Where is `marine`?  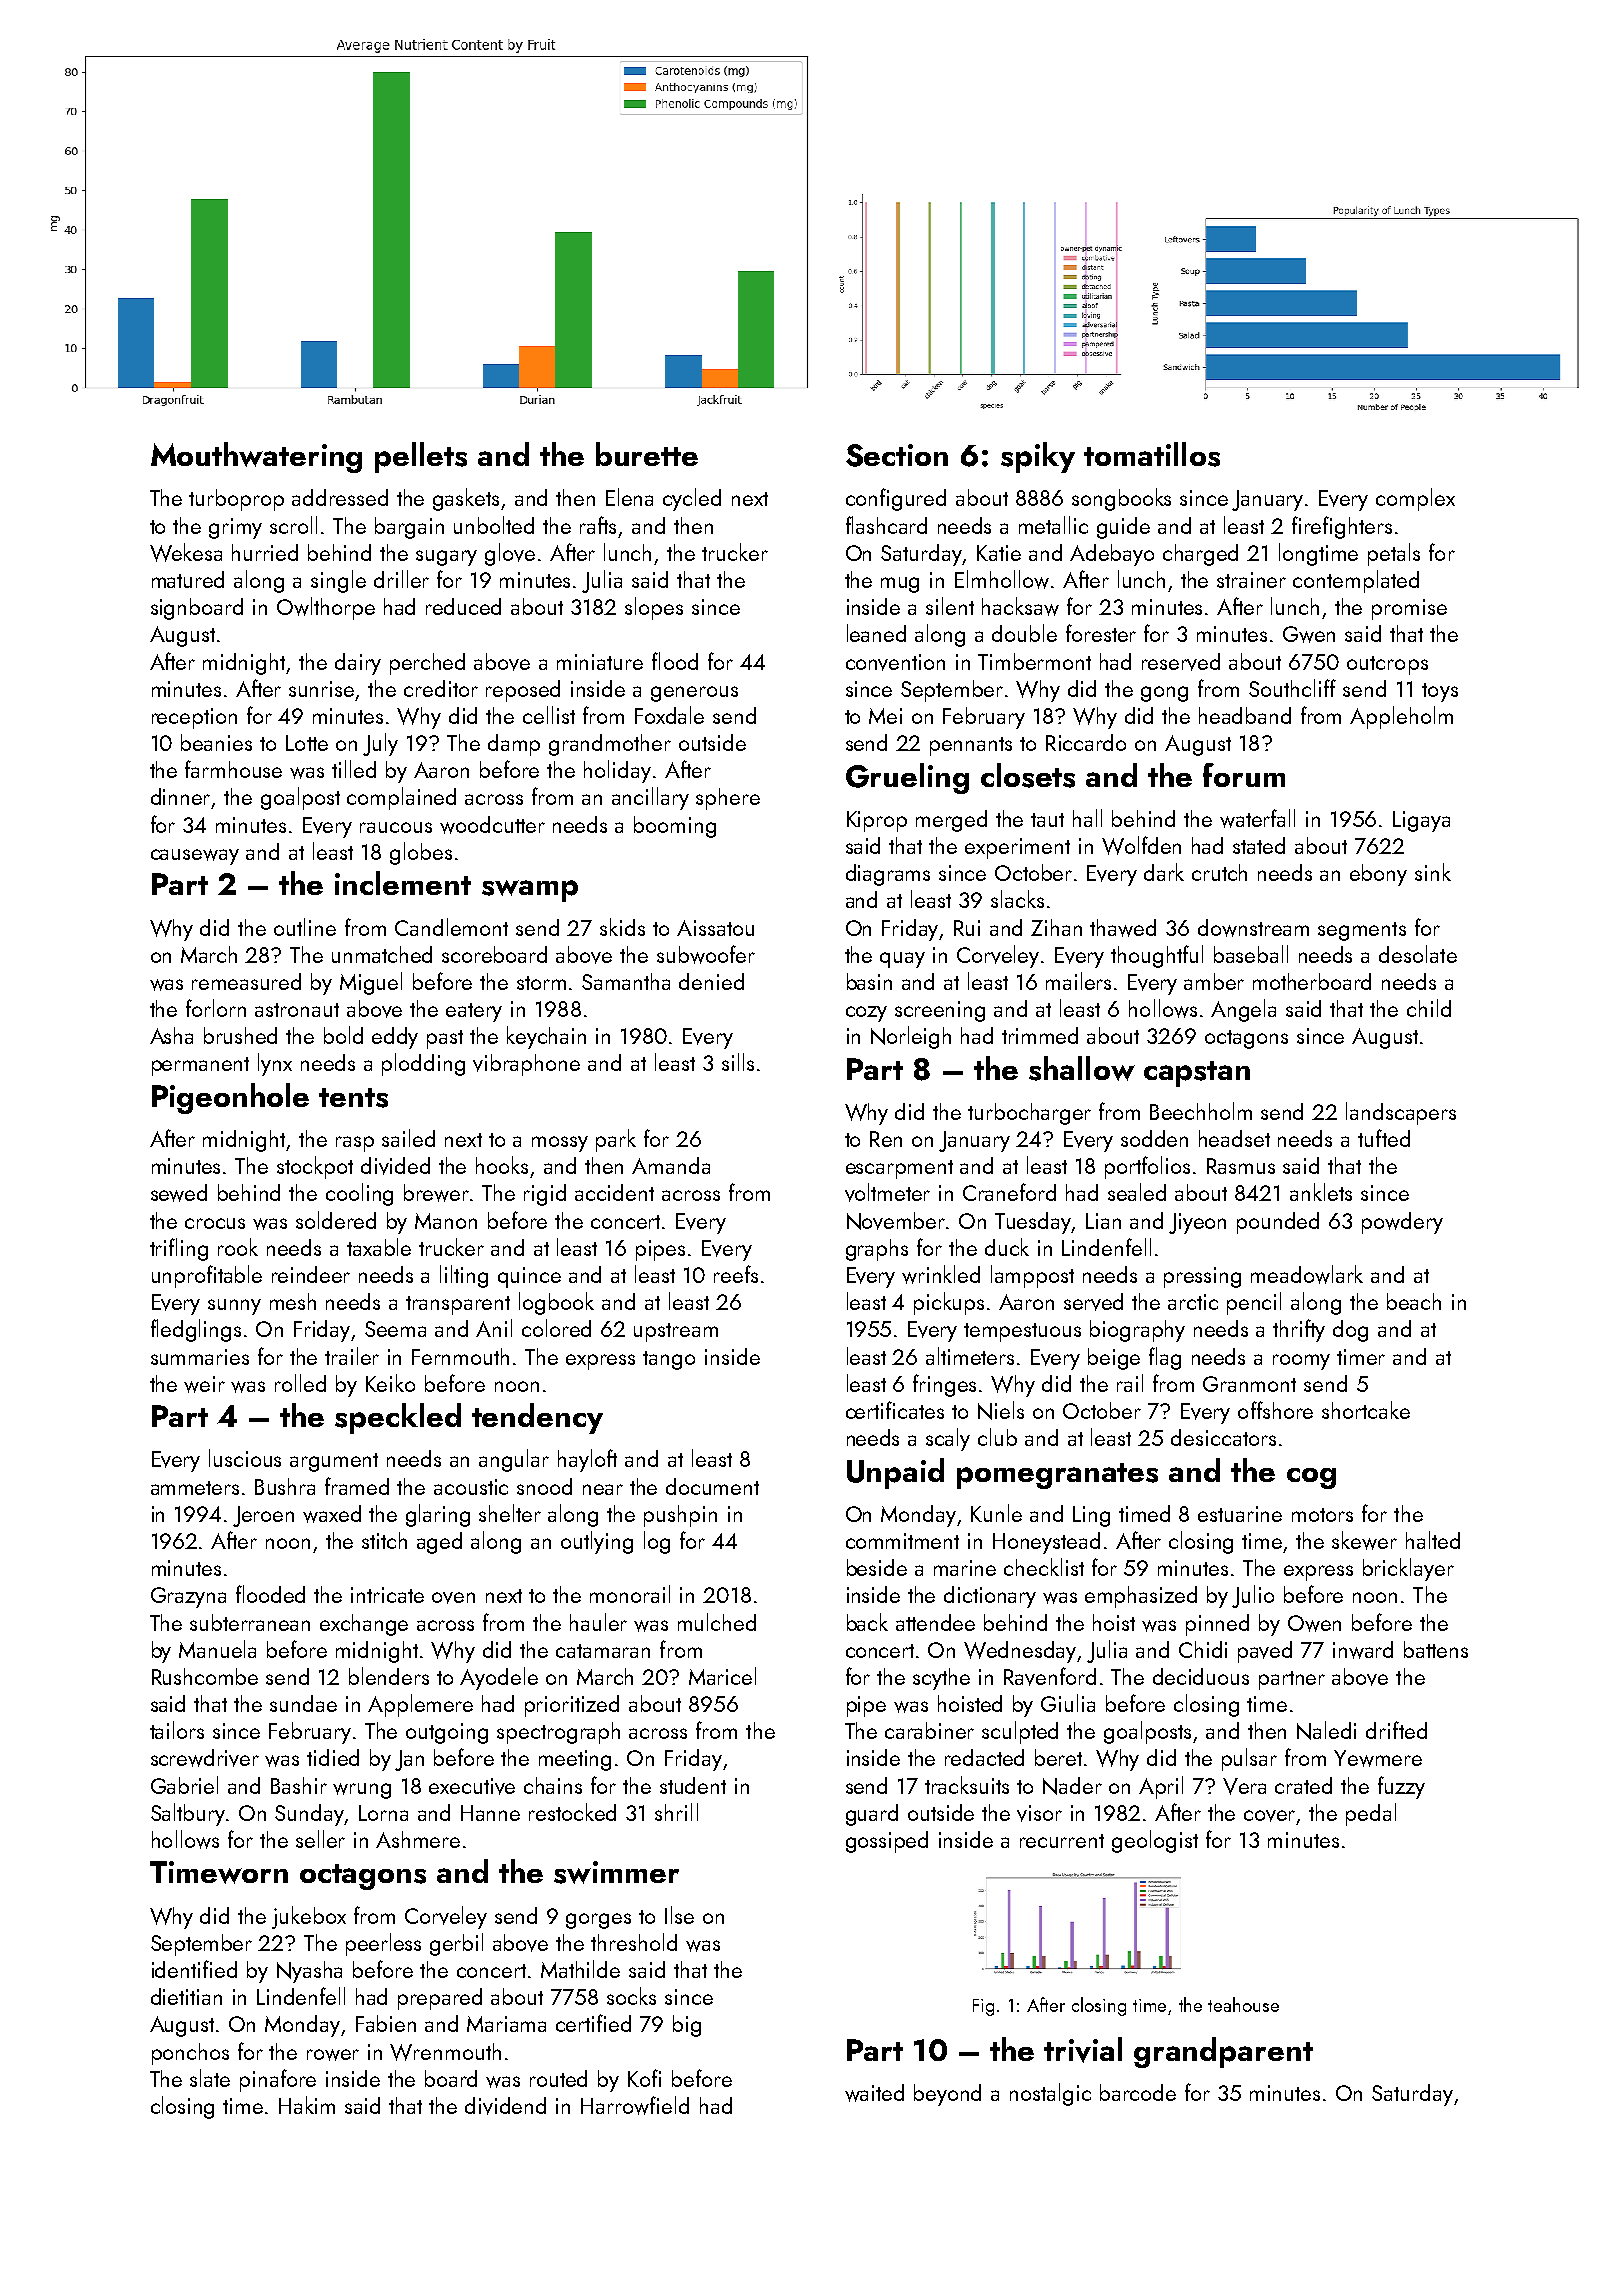
marine is located at coordinates (965, 1568).
